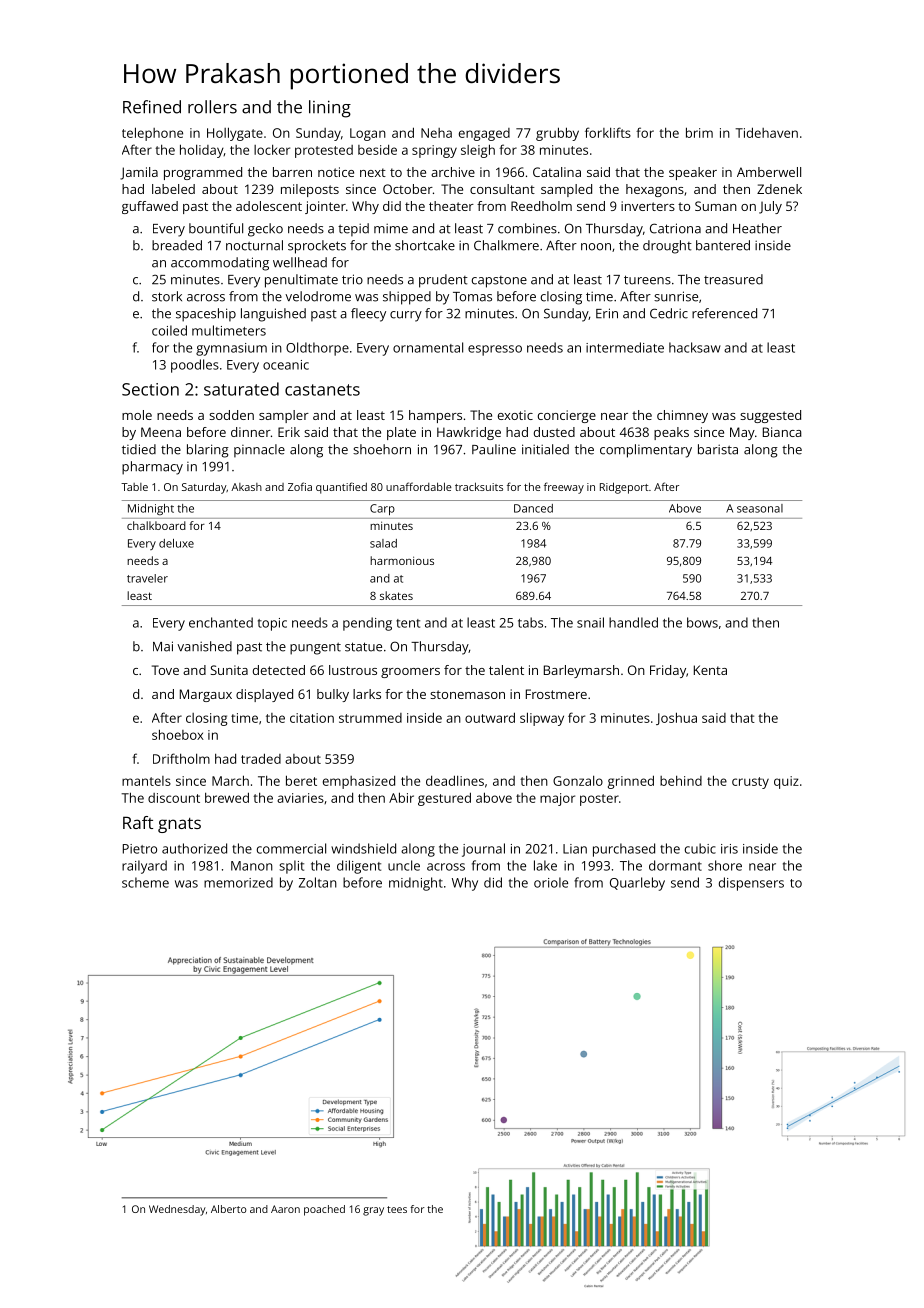 This screenshot has width=924, height=1308. Describe the element at coordinates (436, 133) in the screenshot. I see `Neha` at that location.
